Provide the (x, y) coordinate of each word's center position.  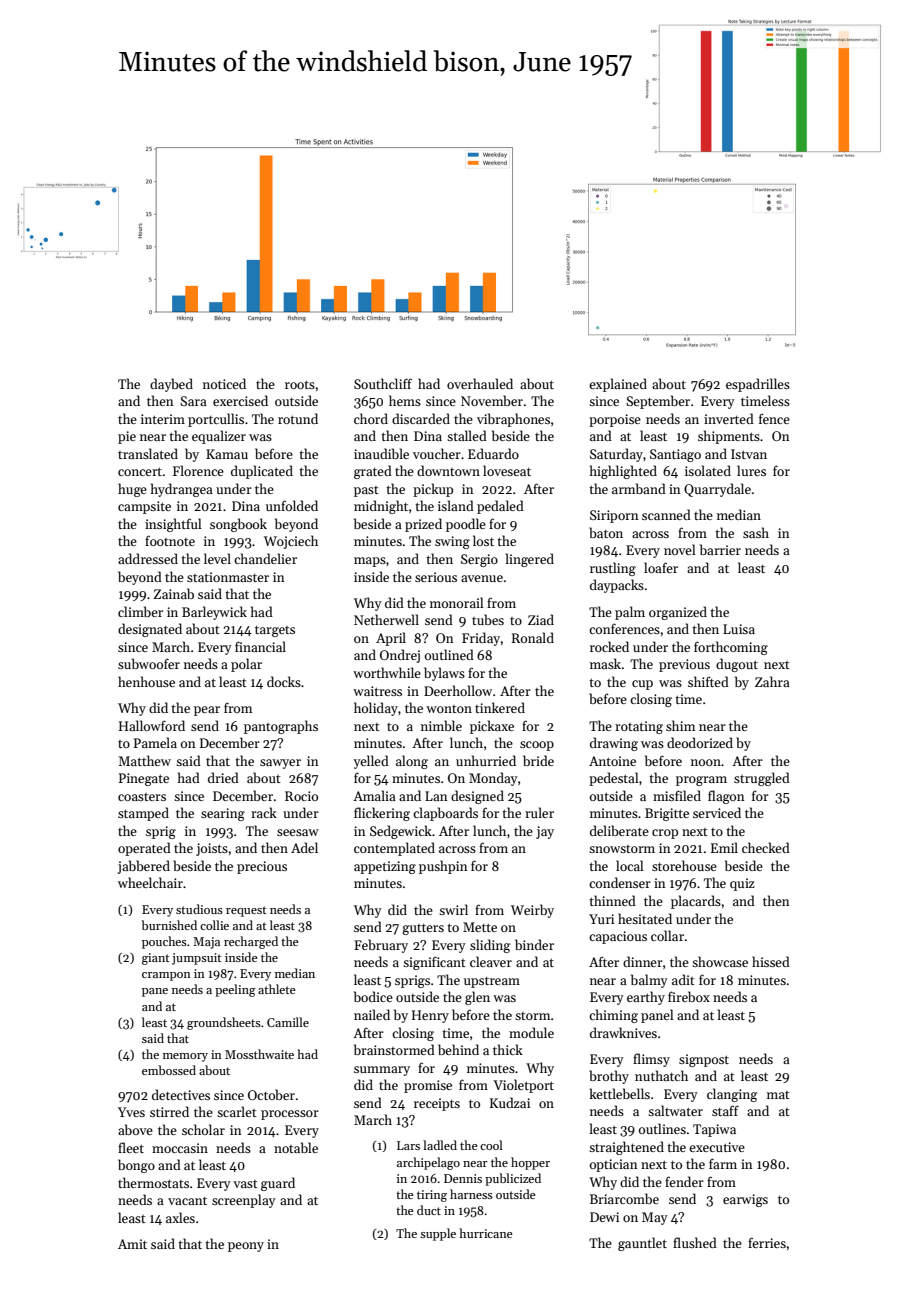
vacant (187, 1201)
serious (436, 577)
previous (684, 665)
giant (156, 959)
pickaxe (492, 727)
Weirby (532, 911)
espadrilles (758, 385)
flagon (726, 797)
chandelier (265, 558)
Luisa (739, 629)
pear (207, 711)
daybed (171, 385)
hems (405, 400)
